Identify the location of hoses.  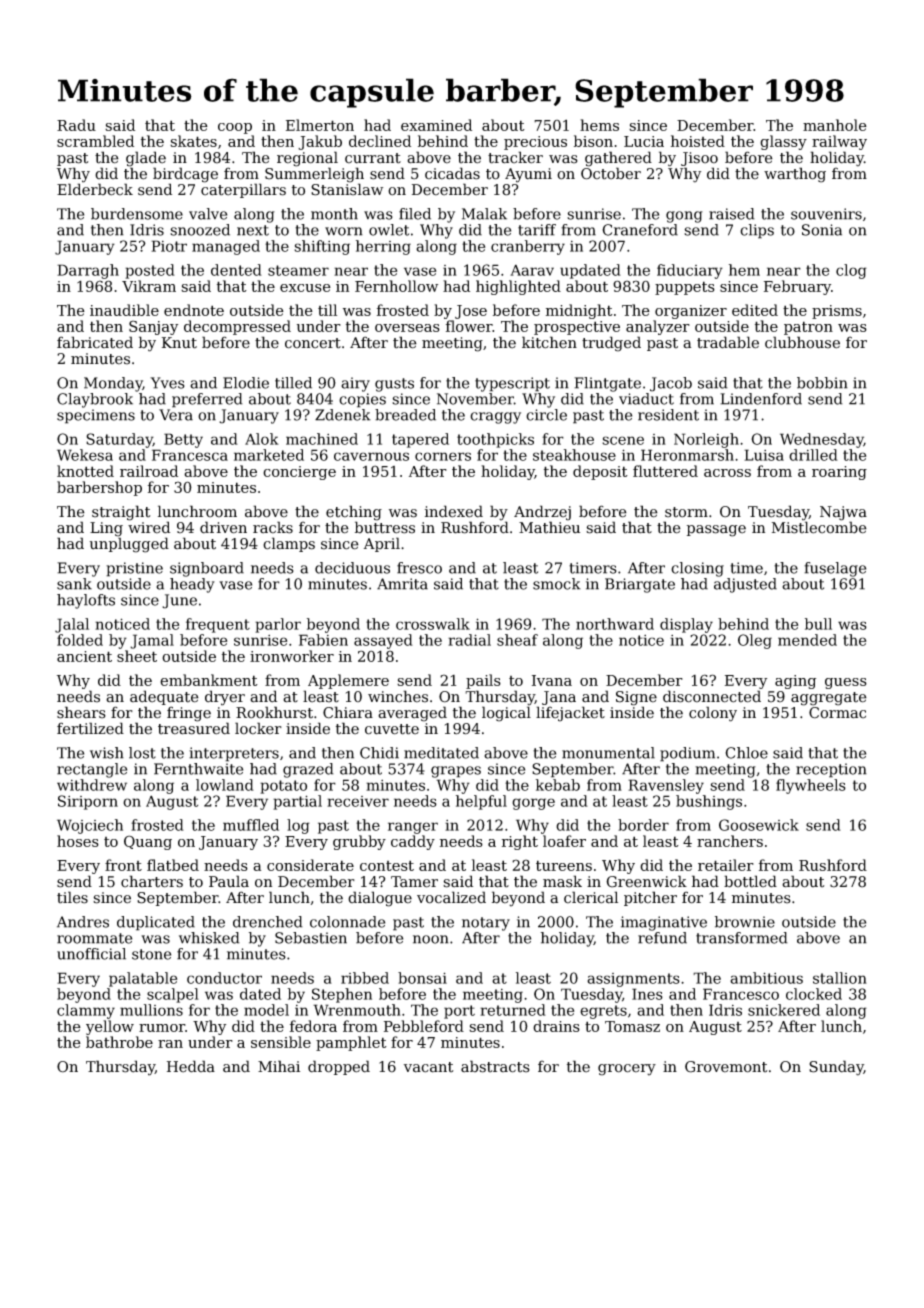
(78, 841).
